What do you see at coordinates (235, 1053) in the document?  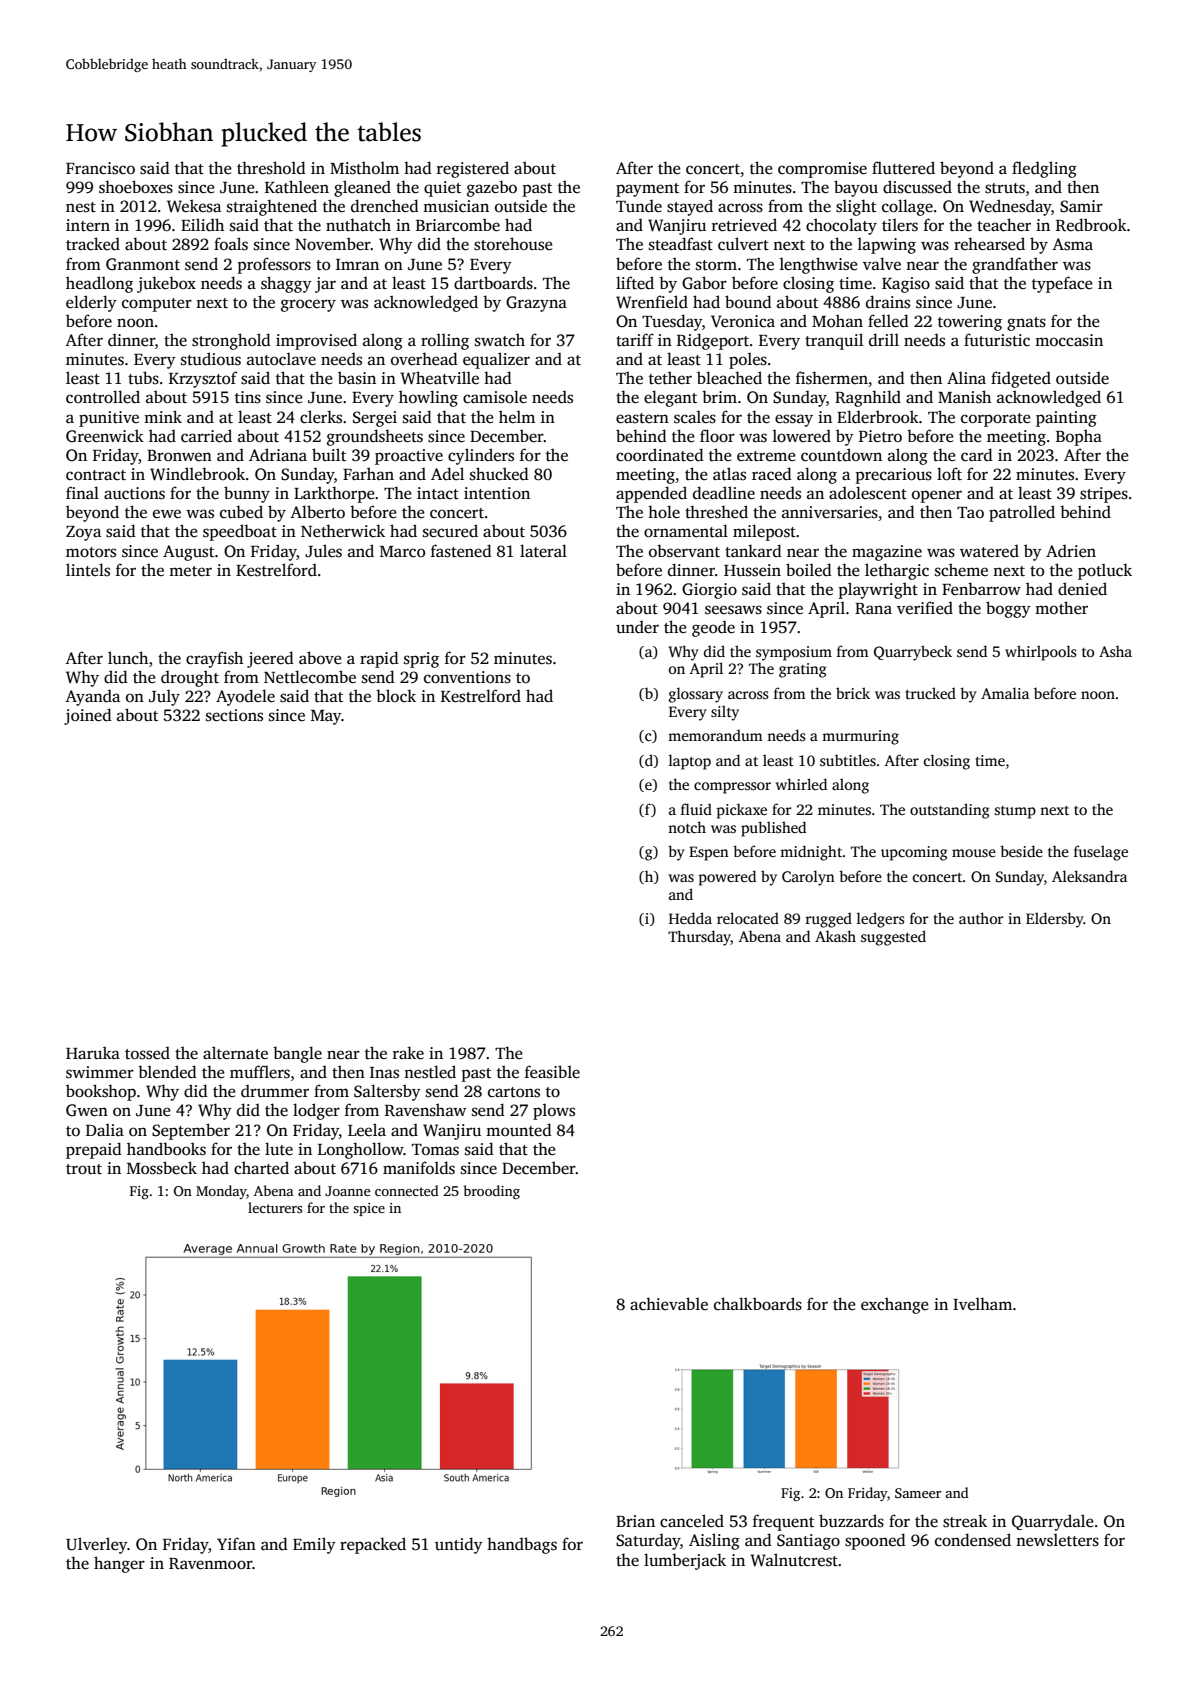 I see `alternate` at bounding box center [235, 1053].
